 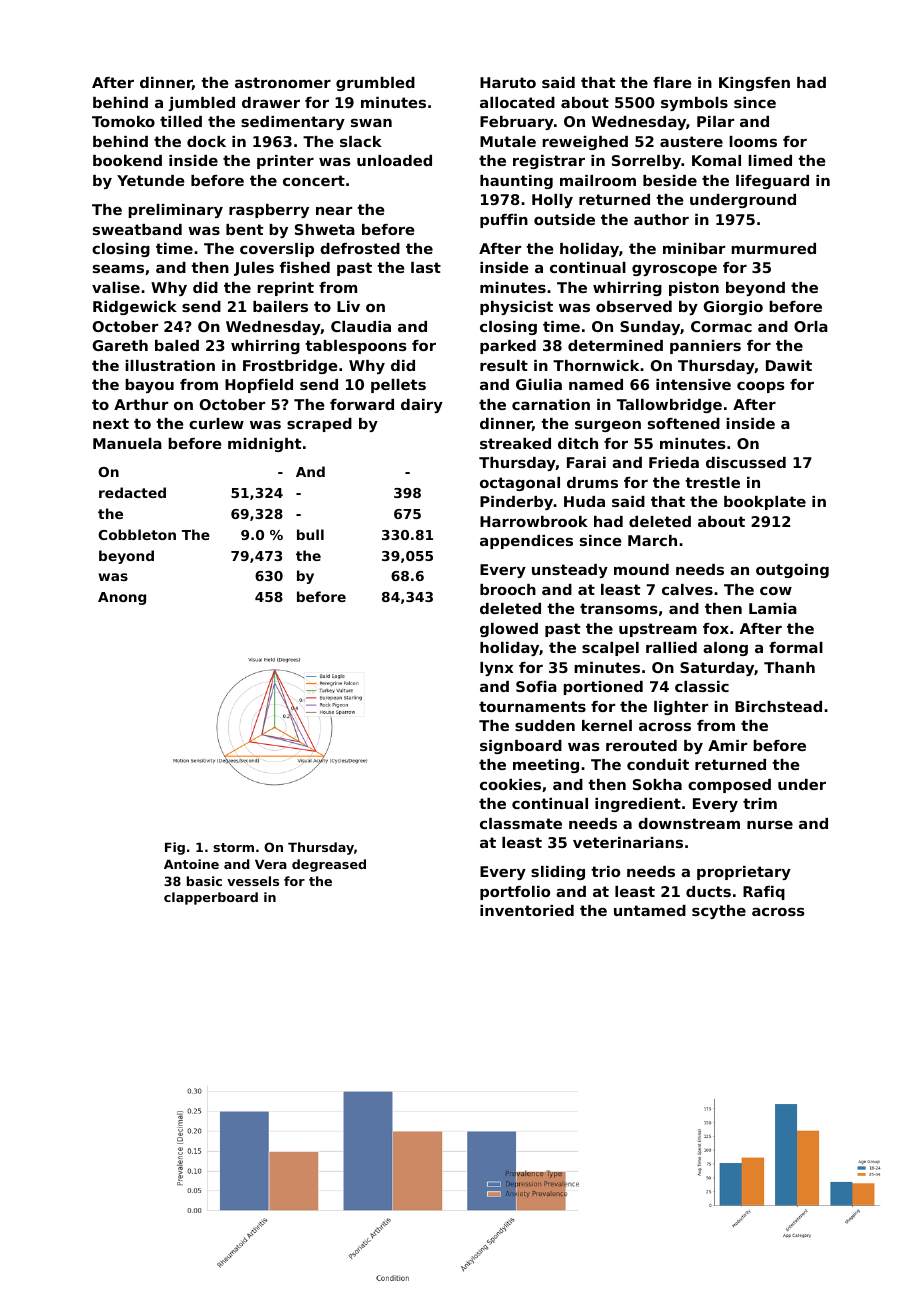 I want to click on bull, so click(x=310, y=534).
